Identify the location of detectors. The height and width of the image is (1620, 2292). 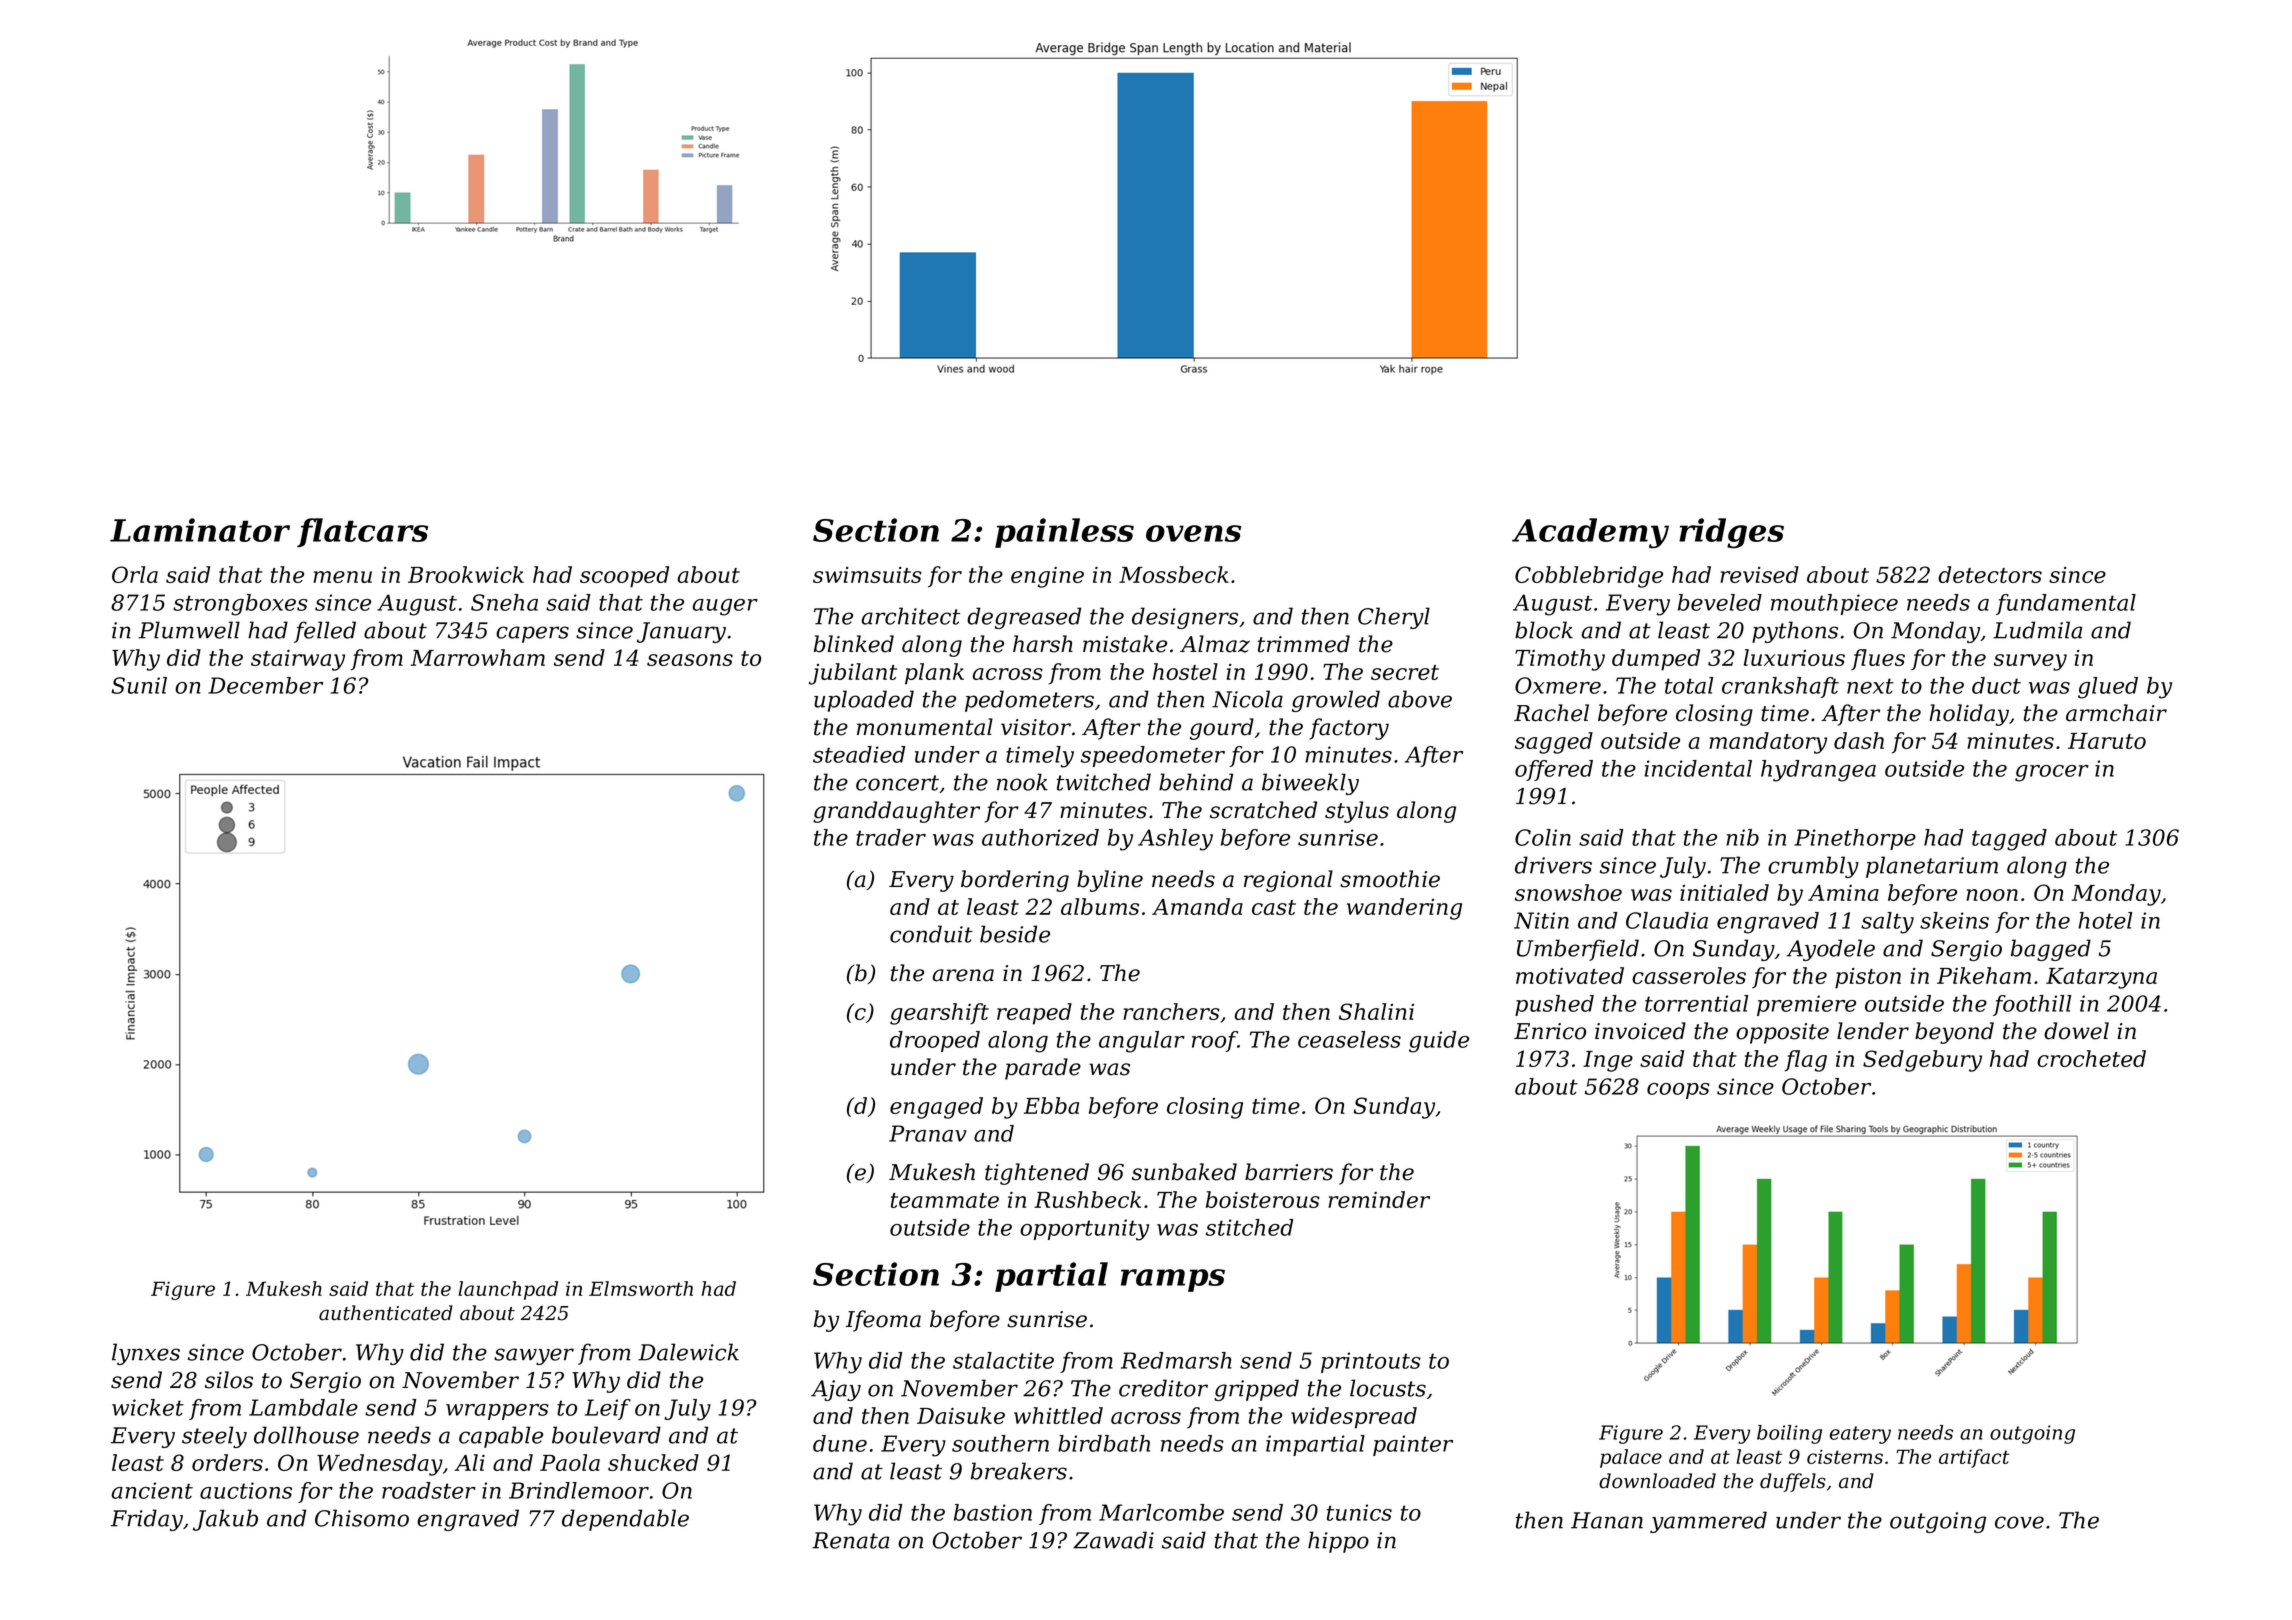
(1990, 574).
